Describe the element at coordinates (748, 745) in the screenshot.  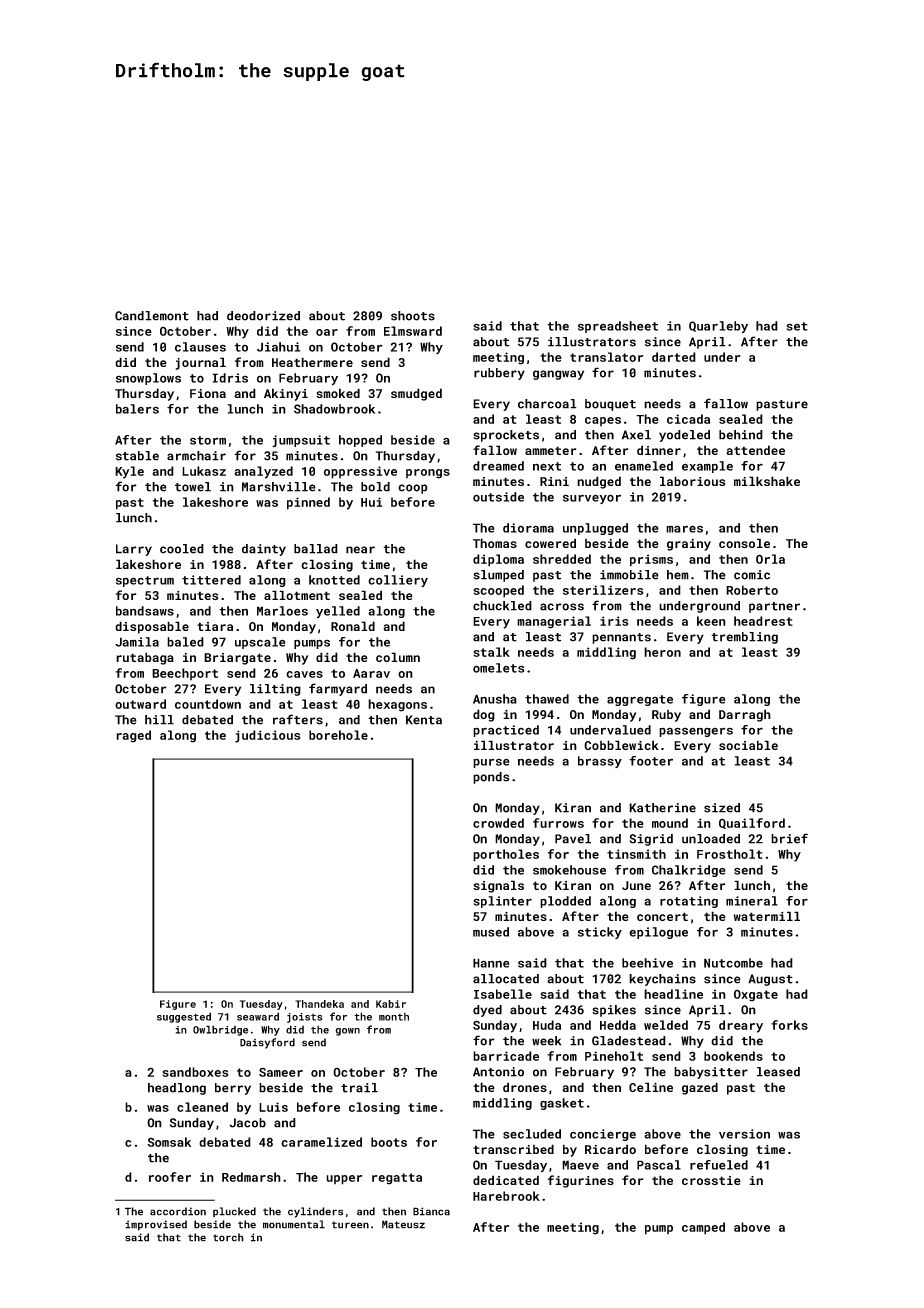
I see `sociable` at that location.
